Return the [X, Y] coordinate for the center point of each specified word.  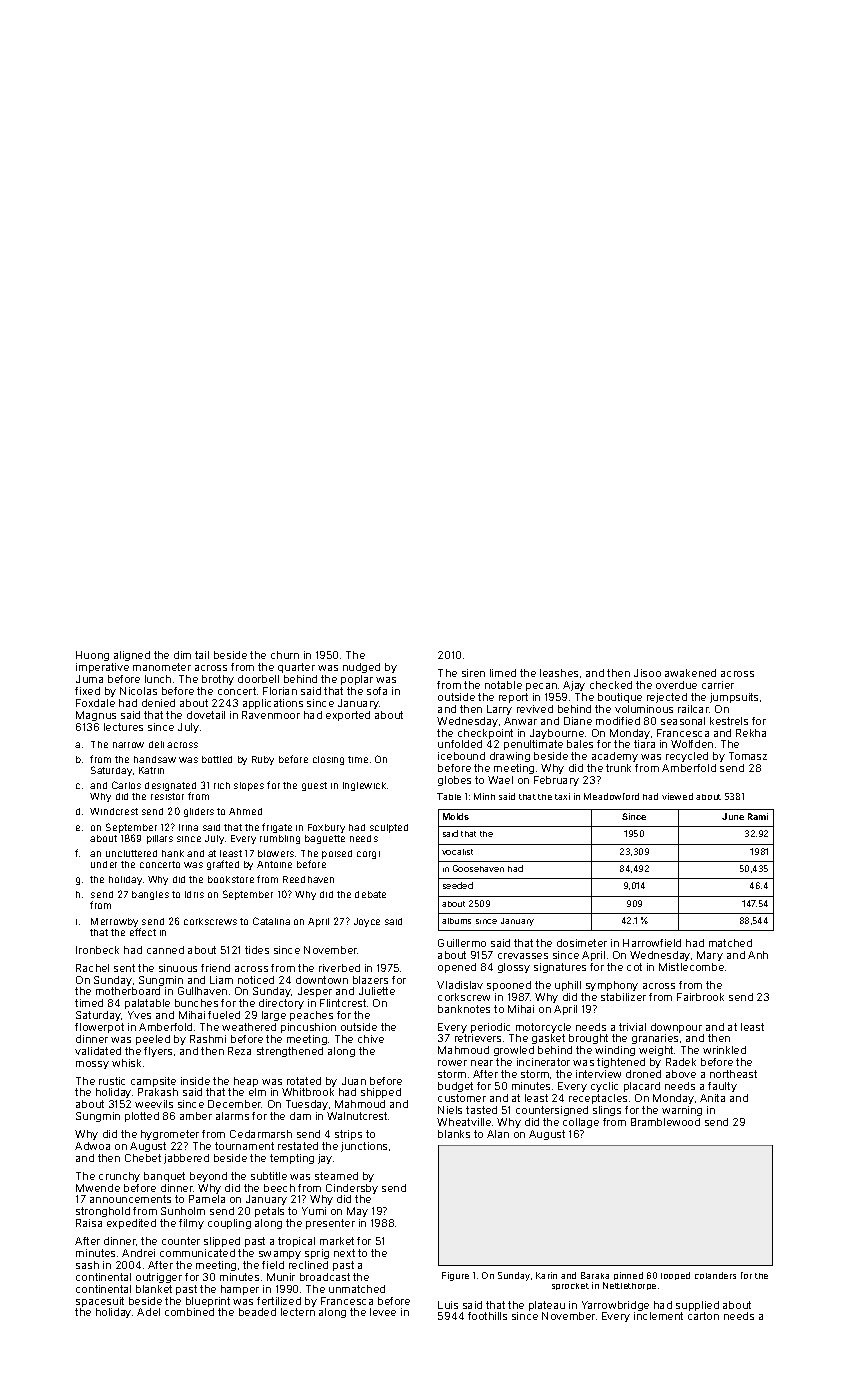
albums [456, 921]
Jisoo [647, 673]
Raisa [89, 1223]
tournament [244, 1146]
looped [675, 1276]
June [733, 816]
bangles [150, 895]
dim [182, 655]
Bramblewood [665, 1122]
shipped [381, 1093]
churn [285, 655]
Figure [455, 1276]
